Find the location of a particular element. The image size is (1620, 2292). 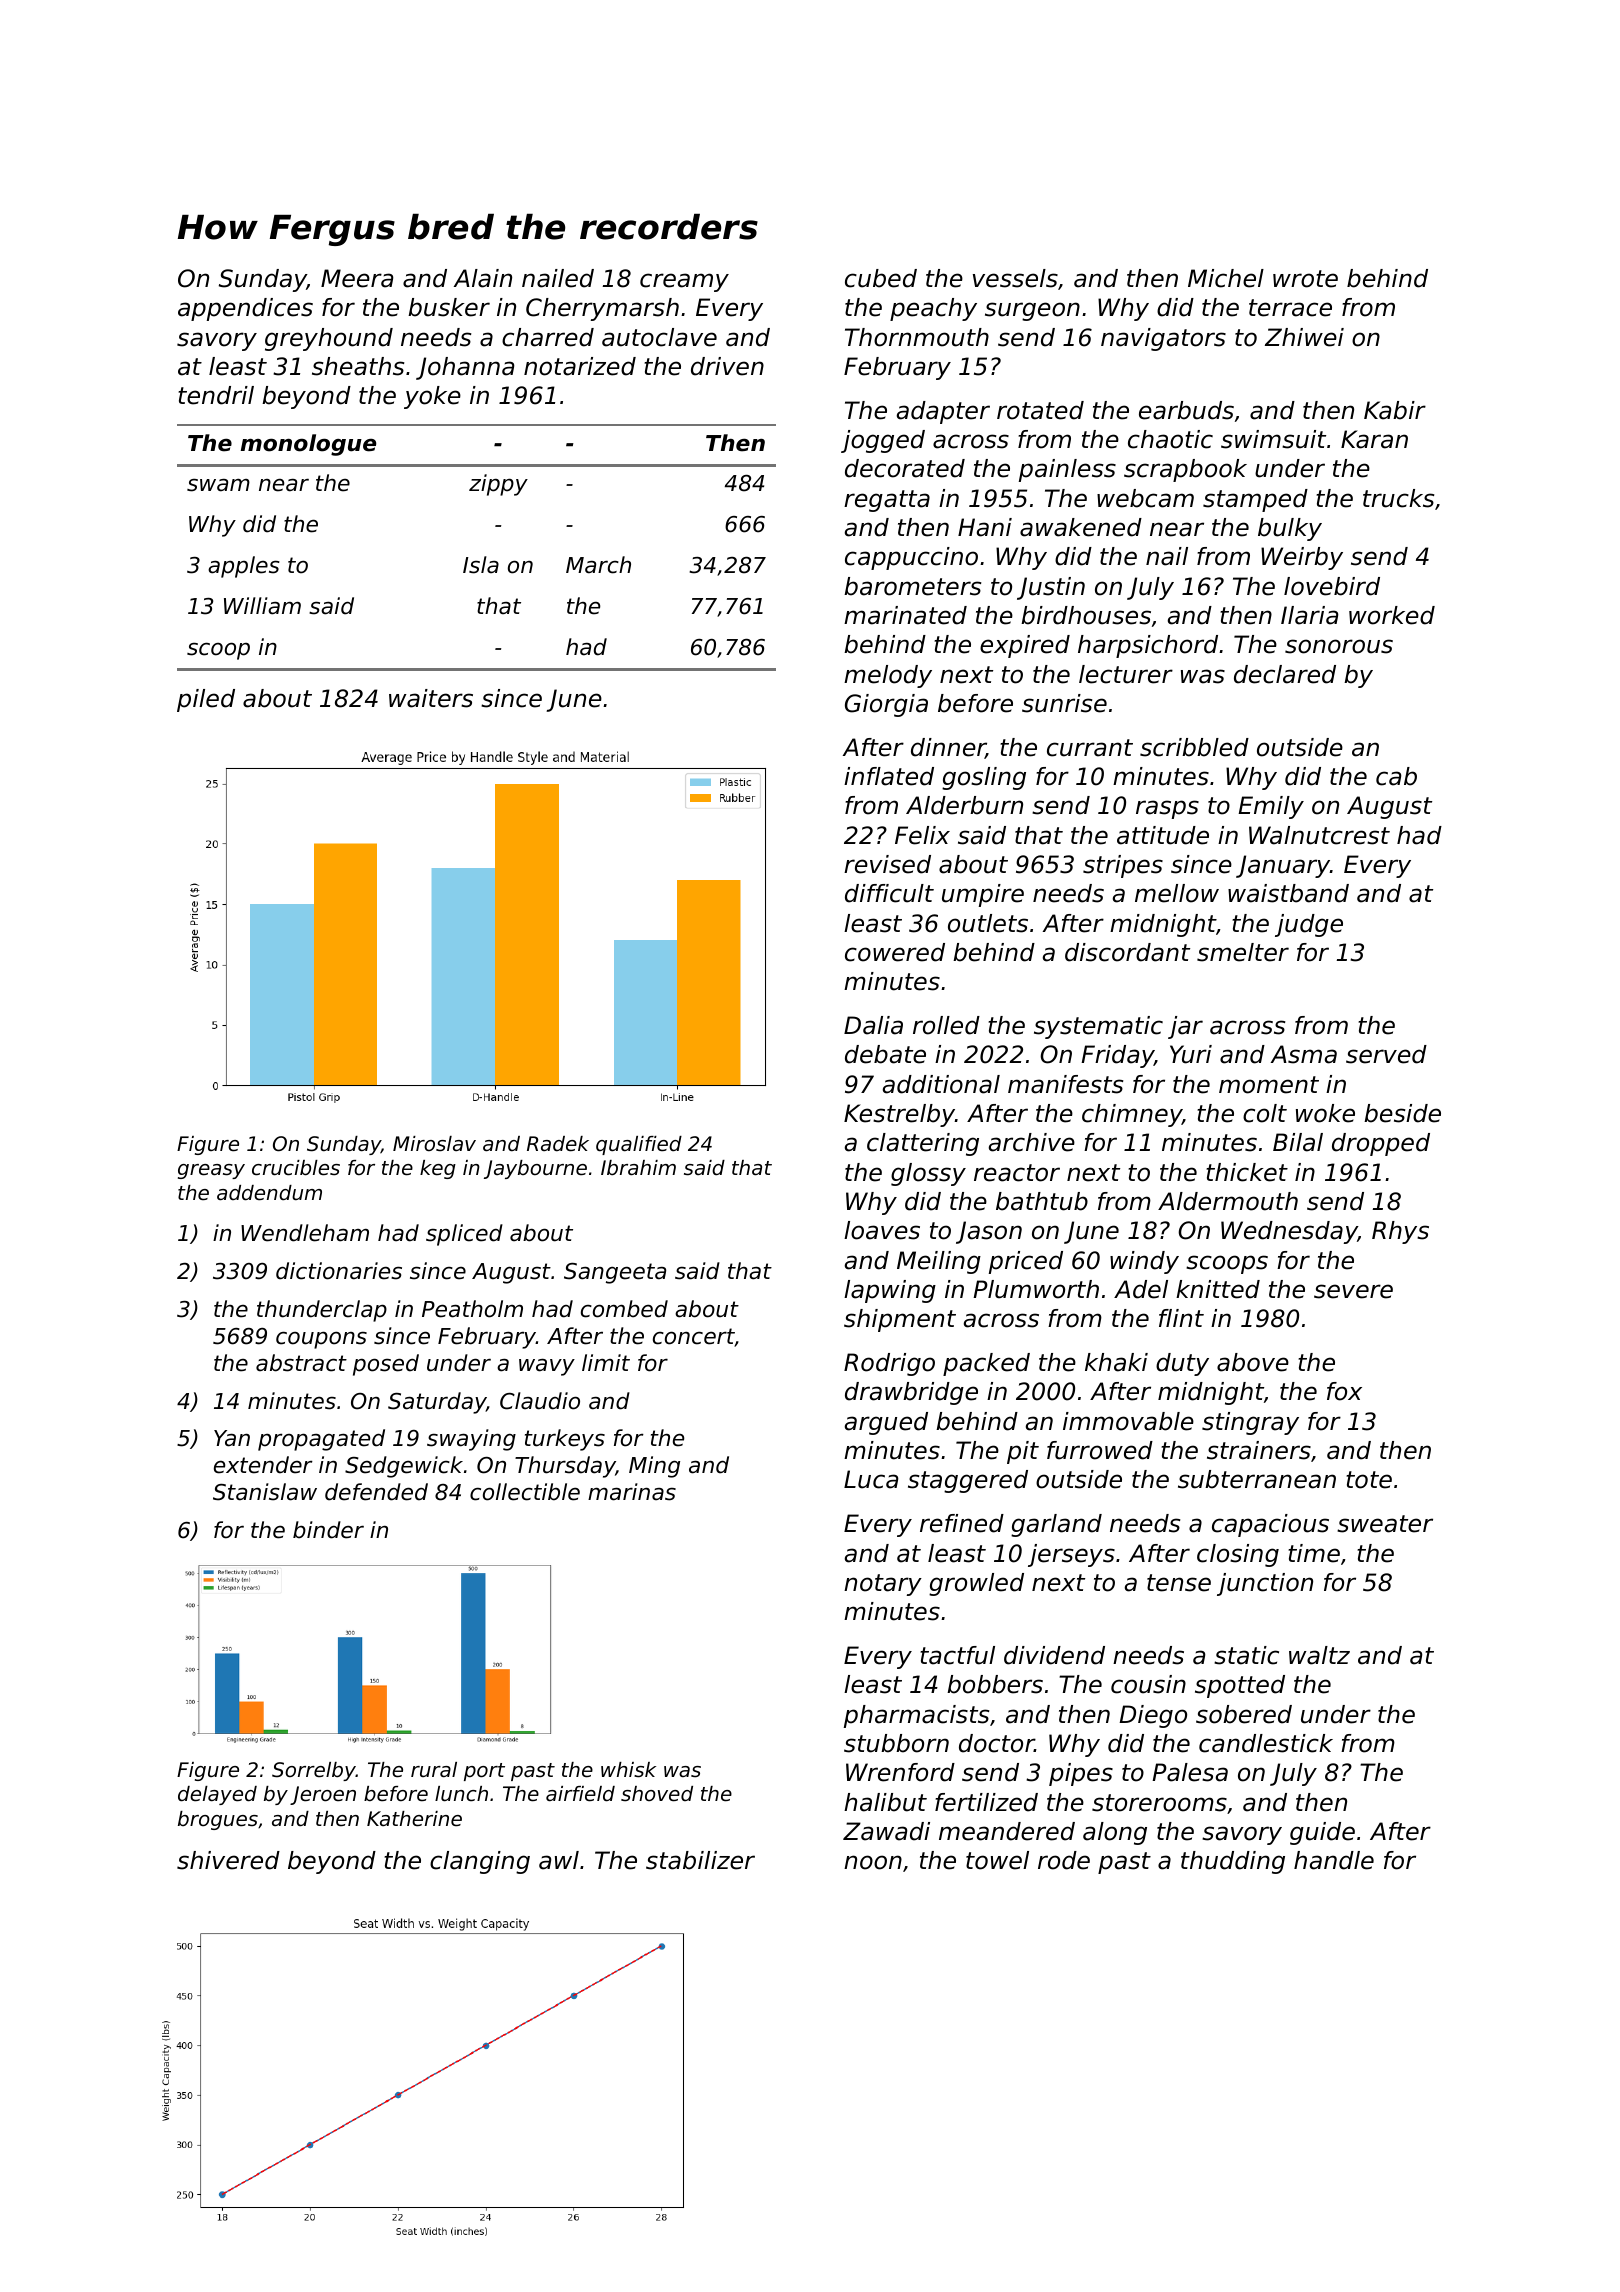

melody is located at coordinates (888, 676).
